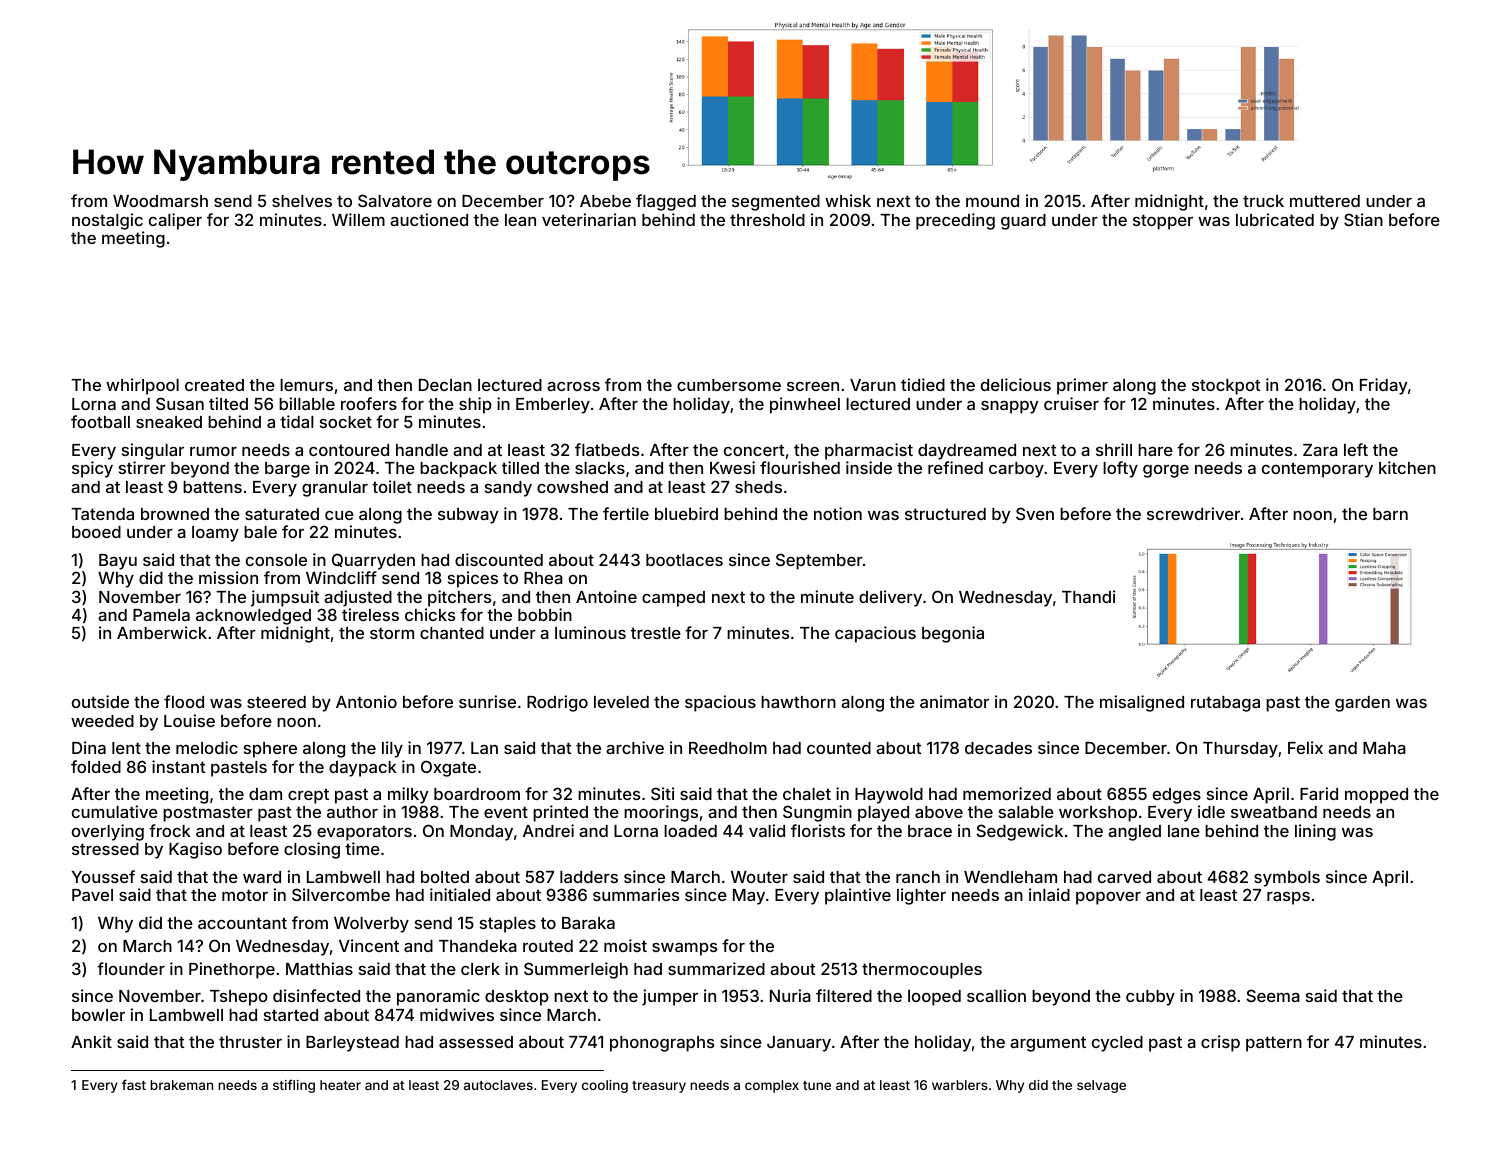  Describe the element at coordinates (228, 577) in the screenshot. I see `mission` at that location.
